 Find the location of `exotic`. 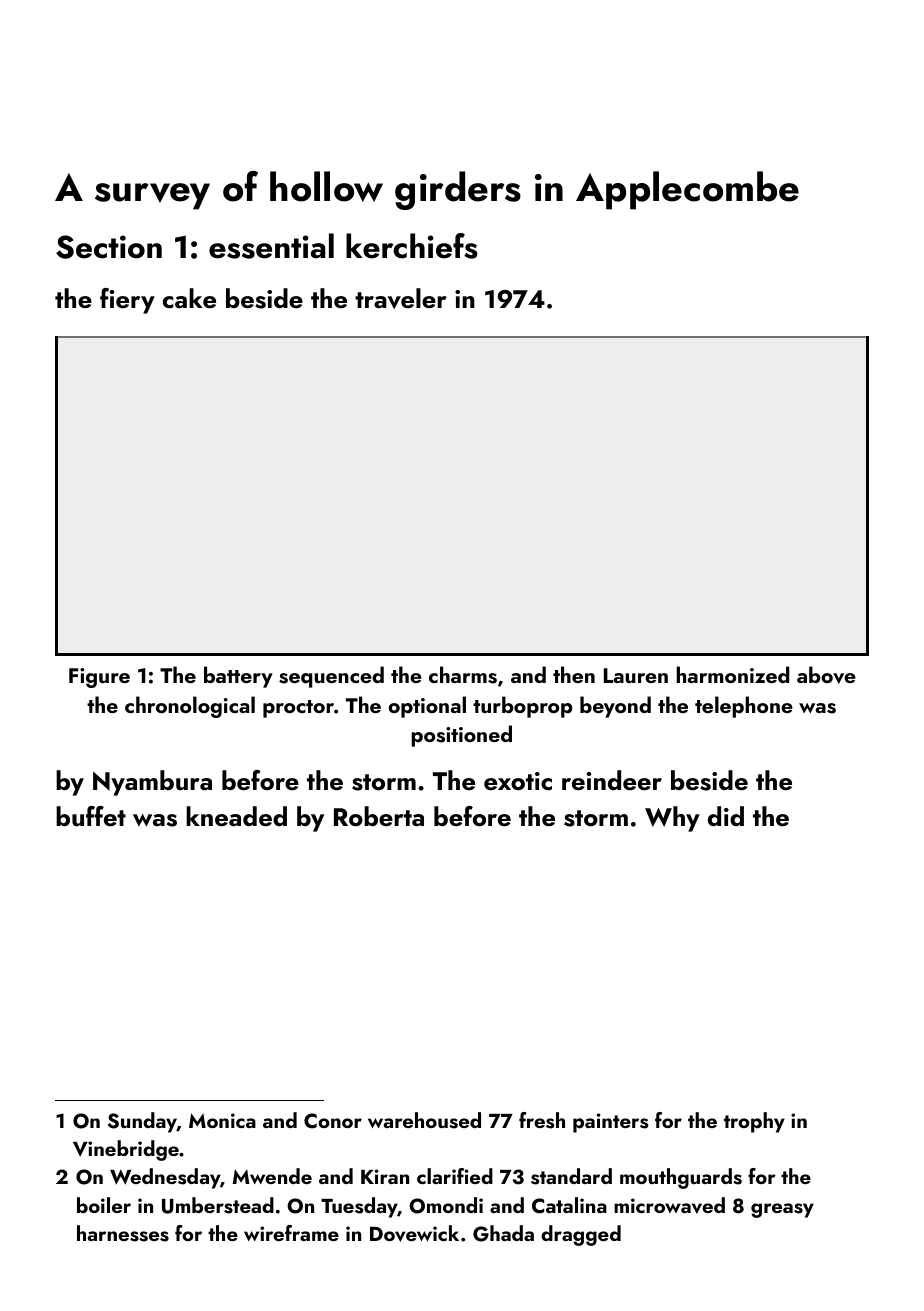

exotic is located at coordinates (518, 781).
